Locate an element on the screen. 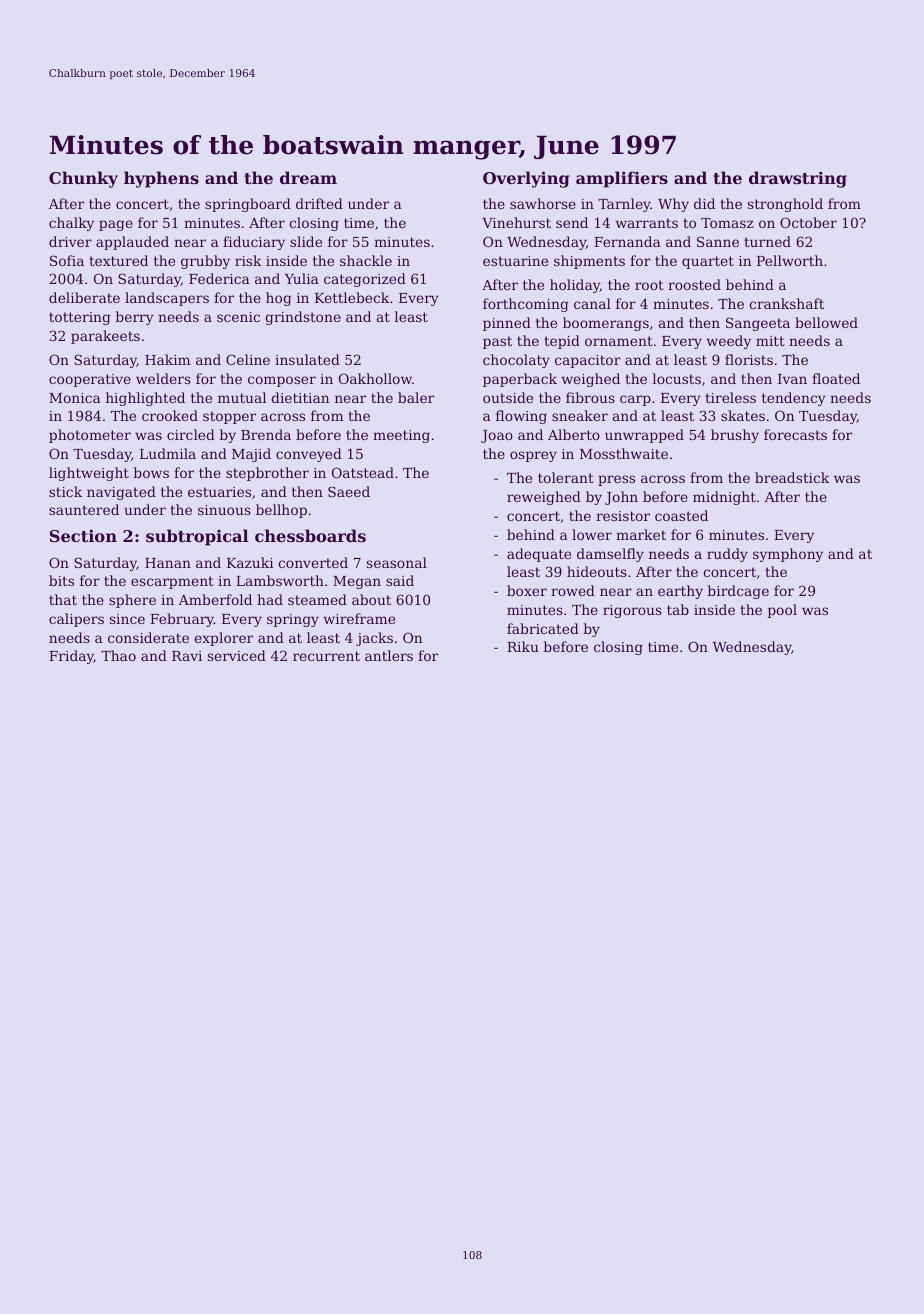  Joao is located at coordinates (497, 436).
